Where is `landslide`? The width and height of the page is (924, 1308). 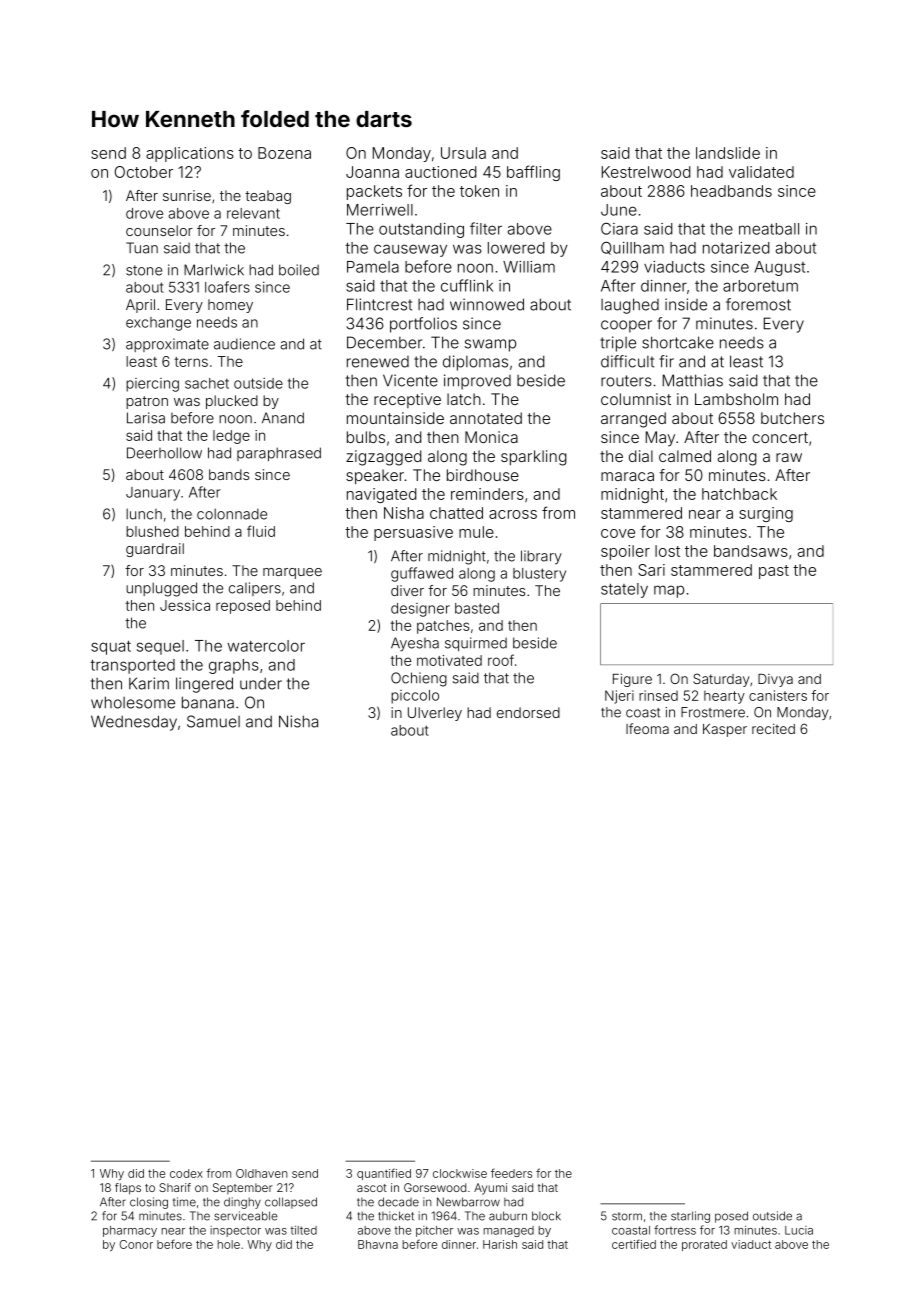 landslide is located at coordinates (728, 153).
